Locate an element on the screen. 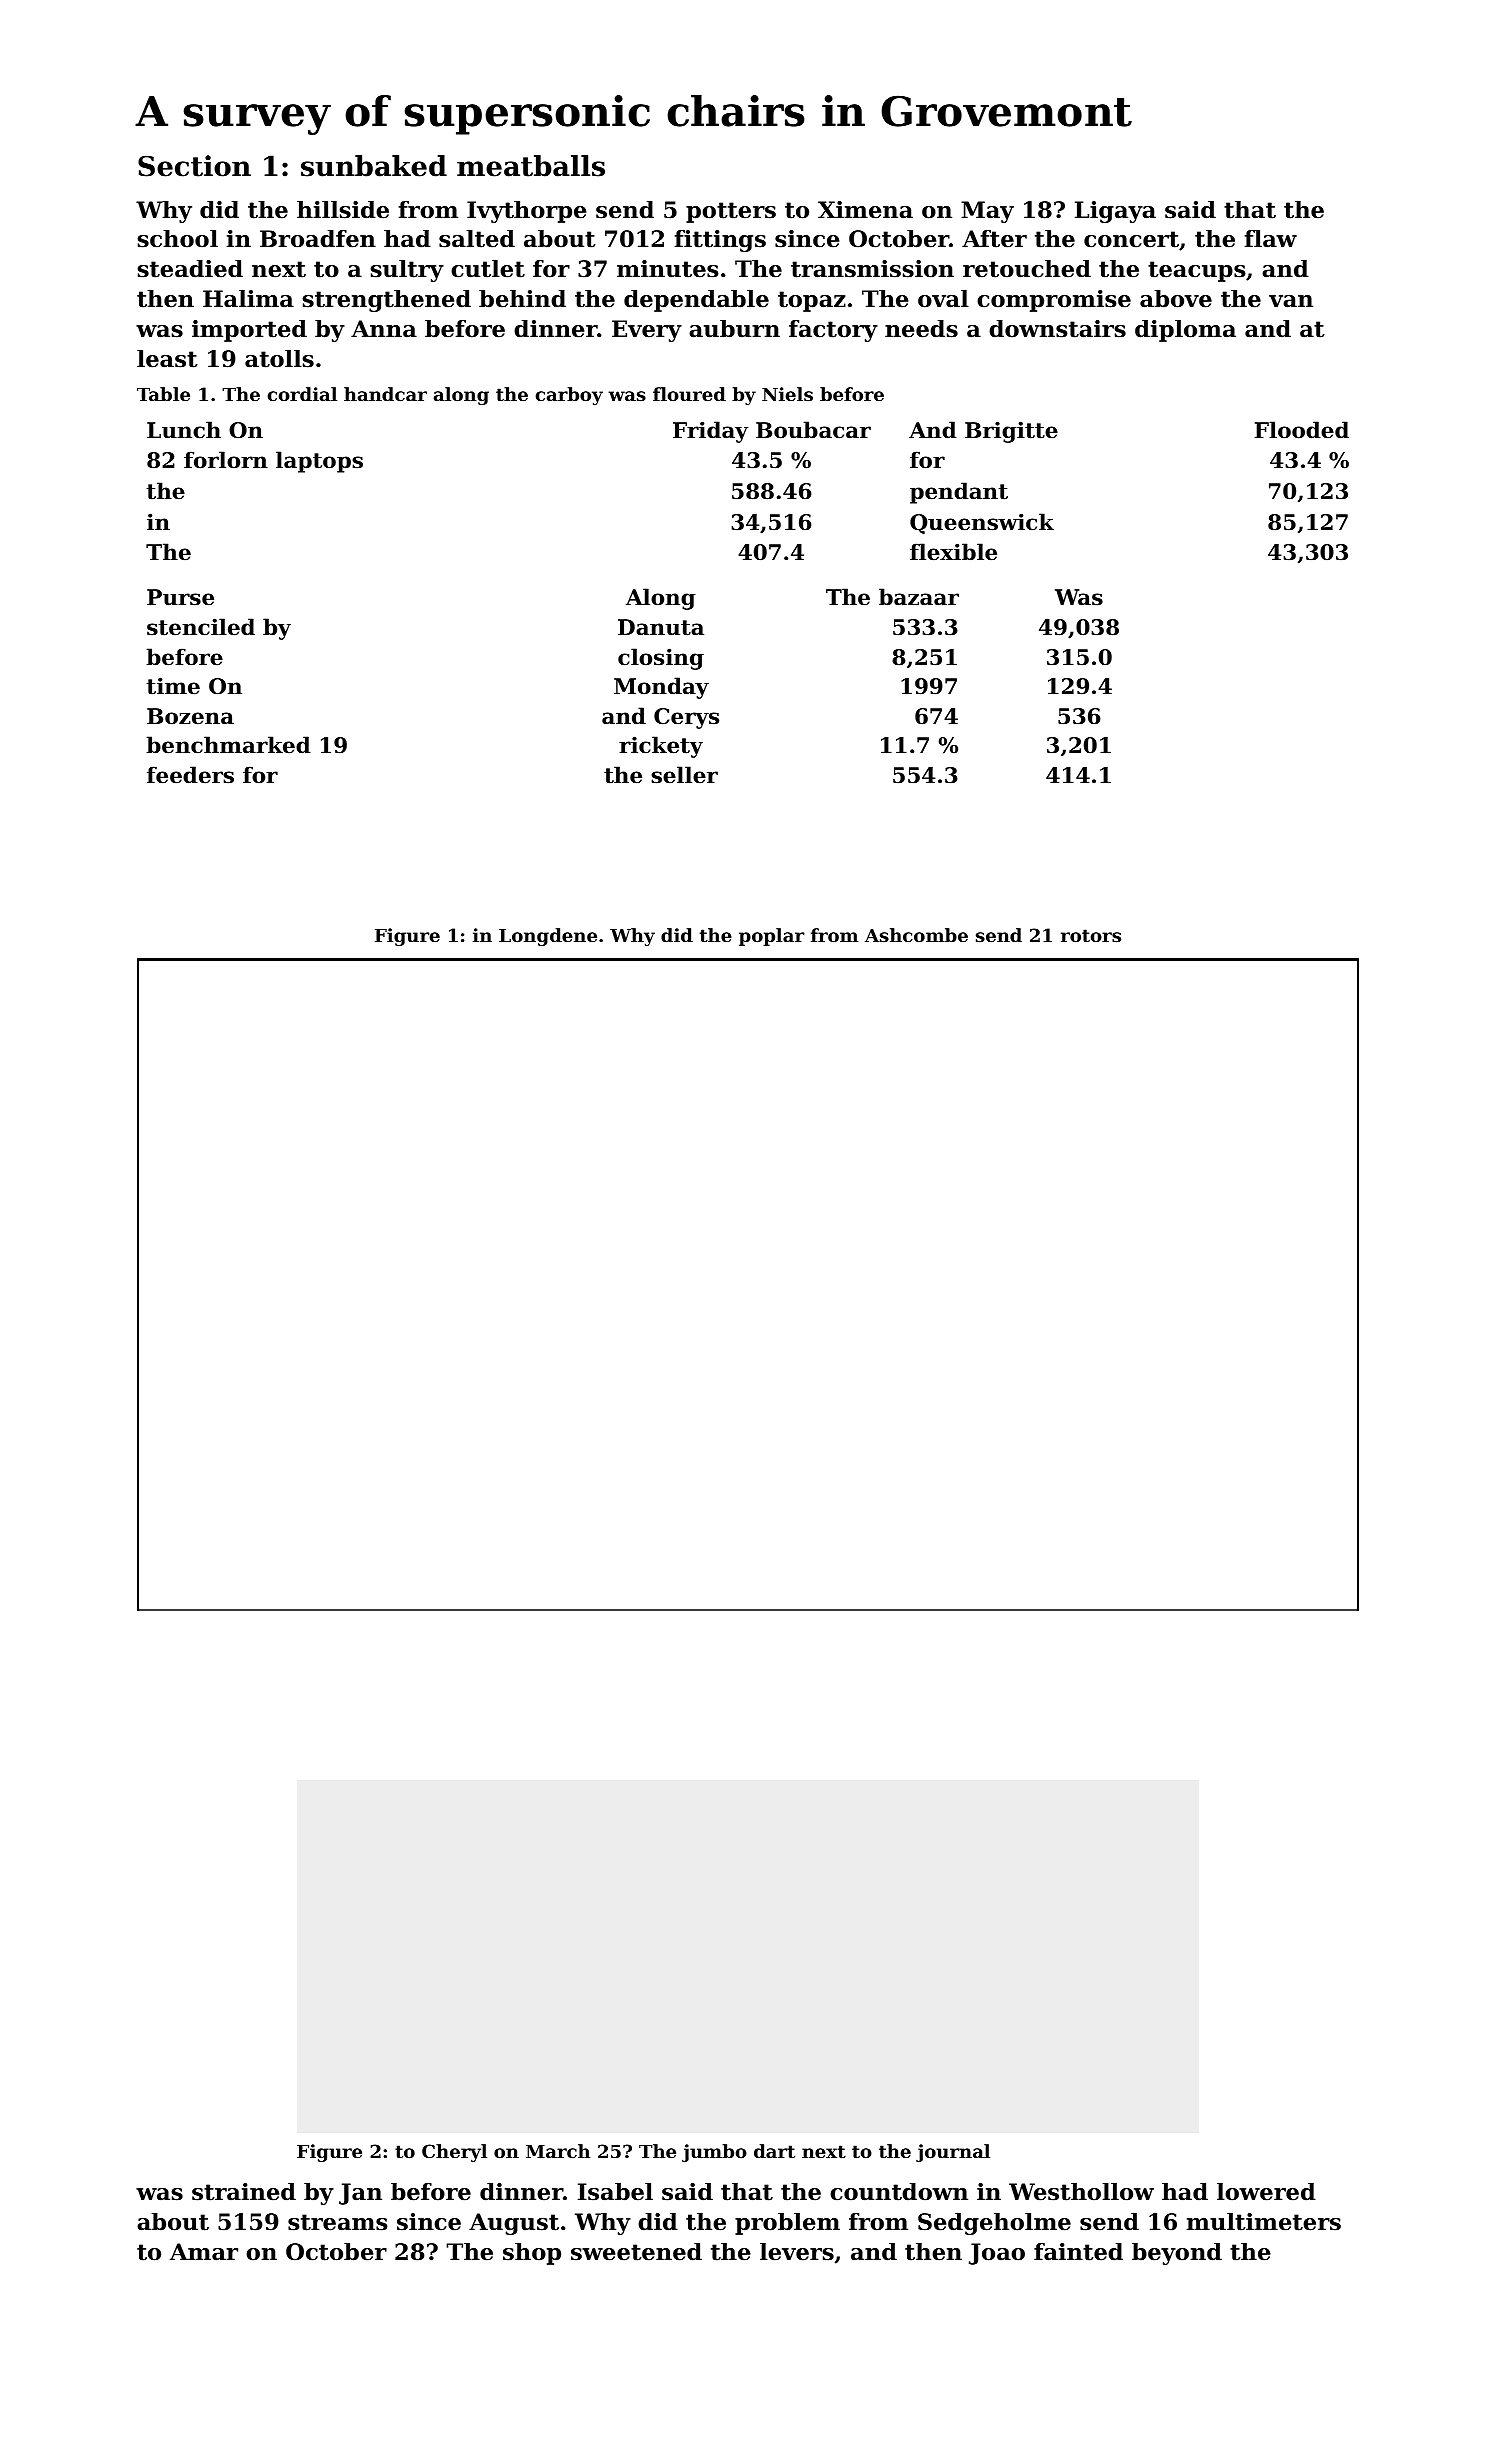 This screenshot has height=2464, width=1496. sweetened is located at coordinates (636, 2252).
